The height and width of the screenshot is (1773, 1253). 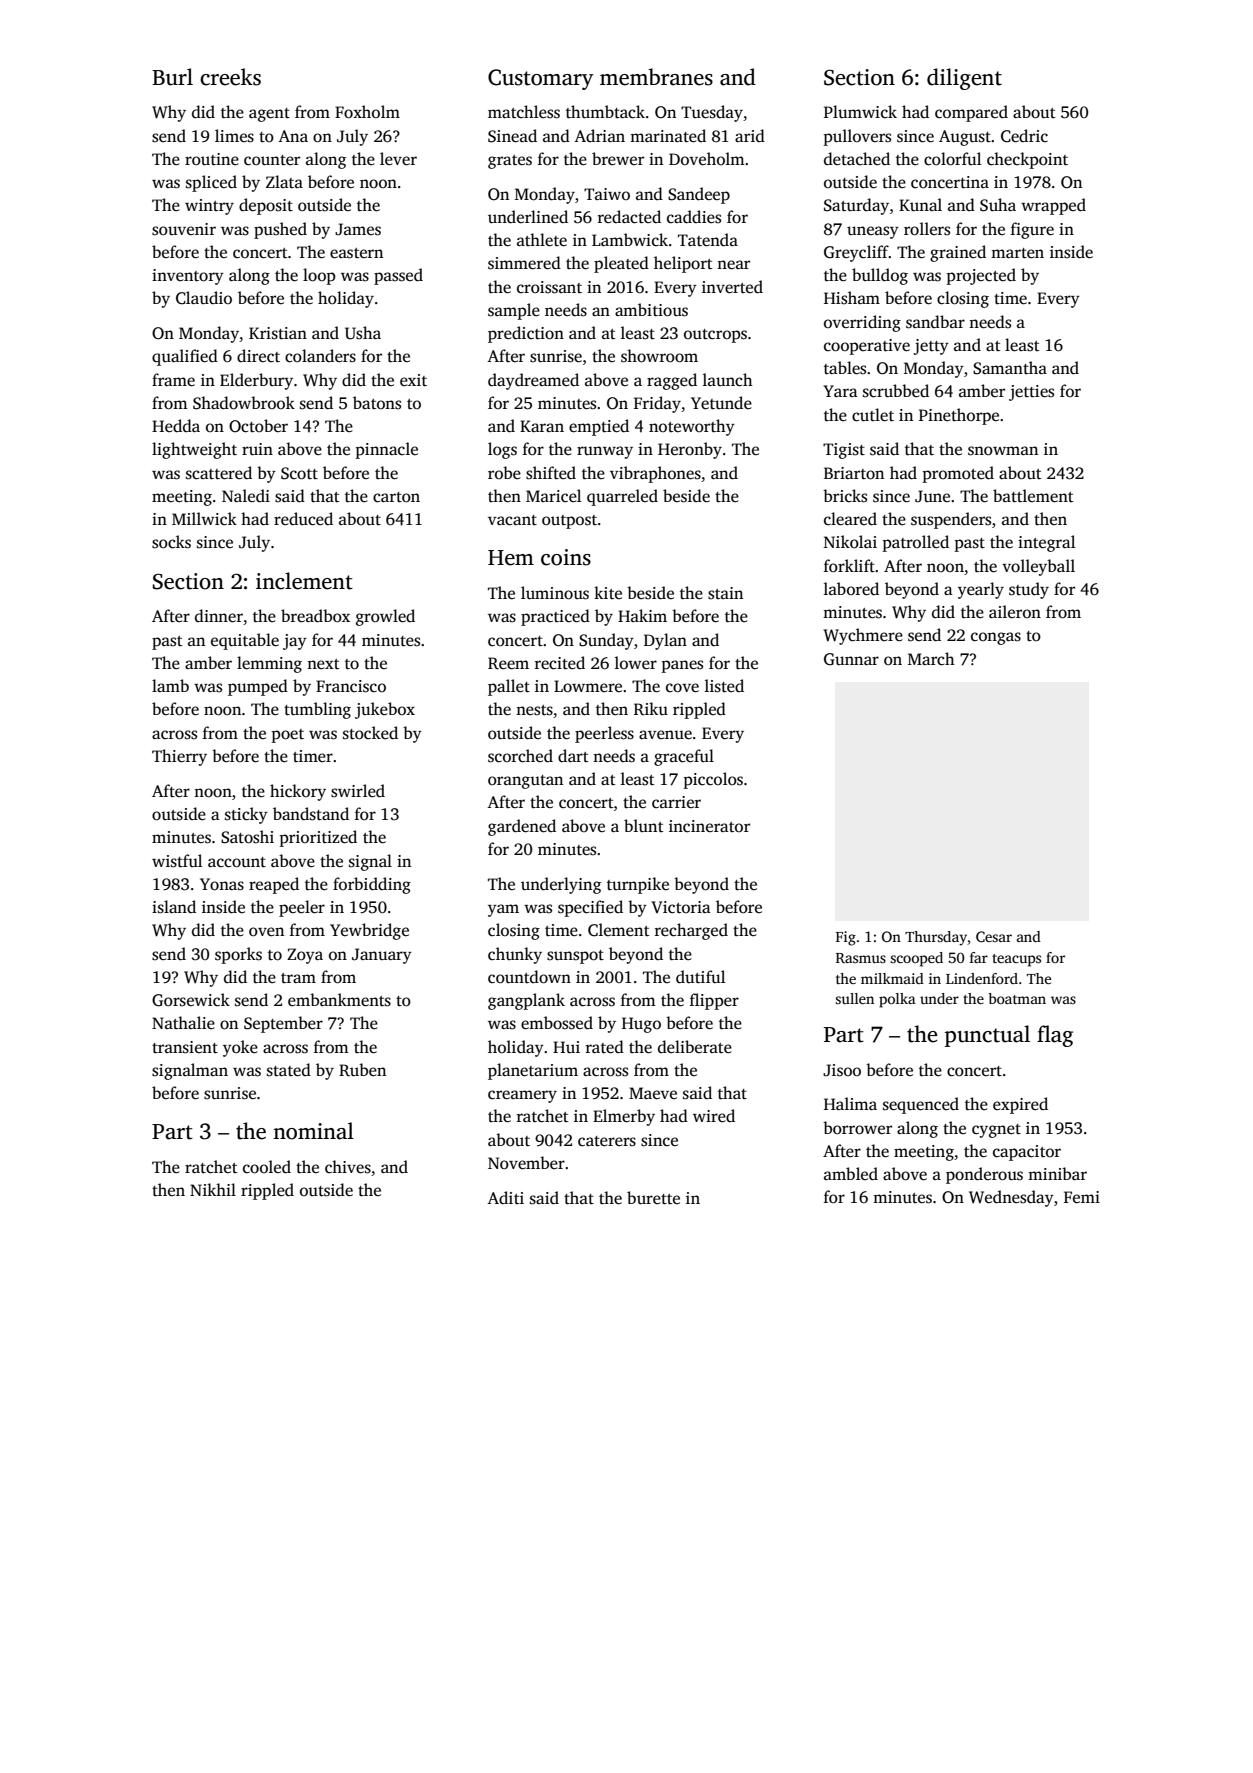 What do you see at coordinates (230, 77) in the screenshot?
I see `creeks` at bounding box center [230, 77].
